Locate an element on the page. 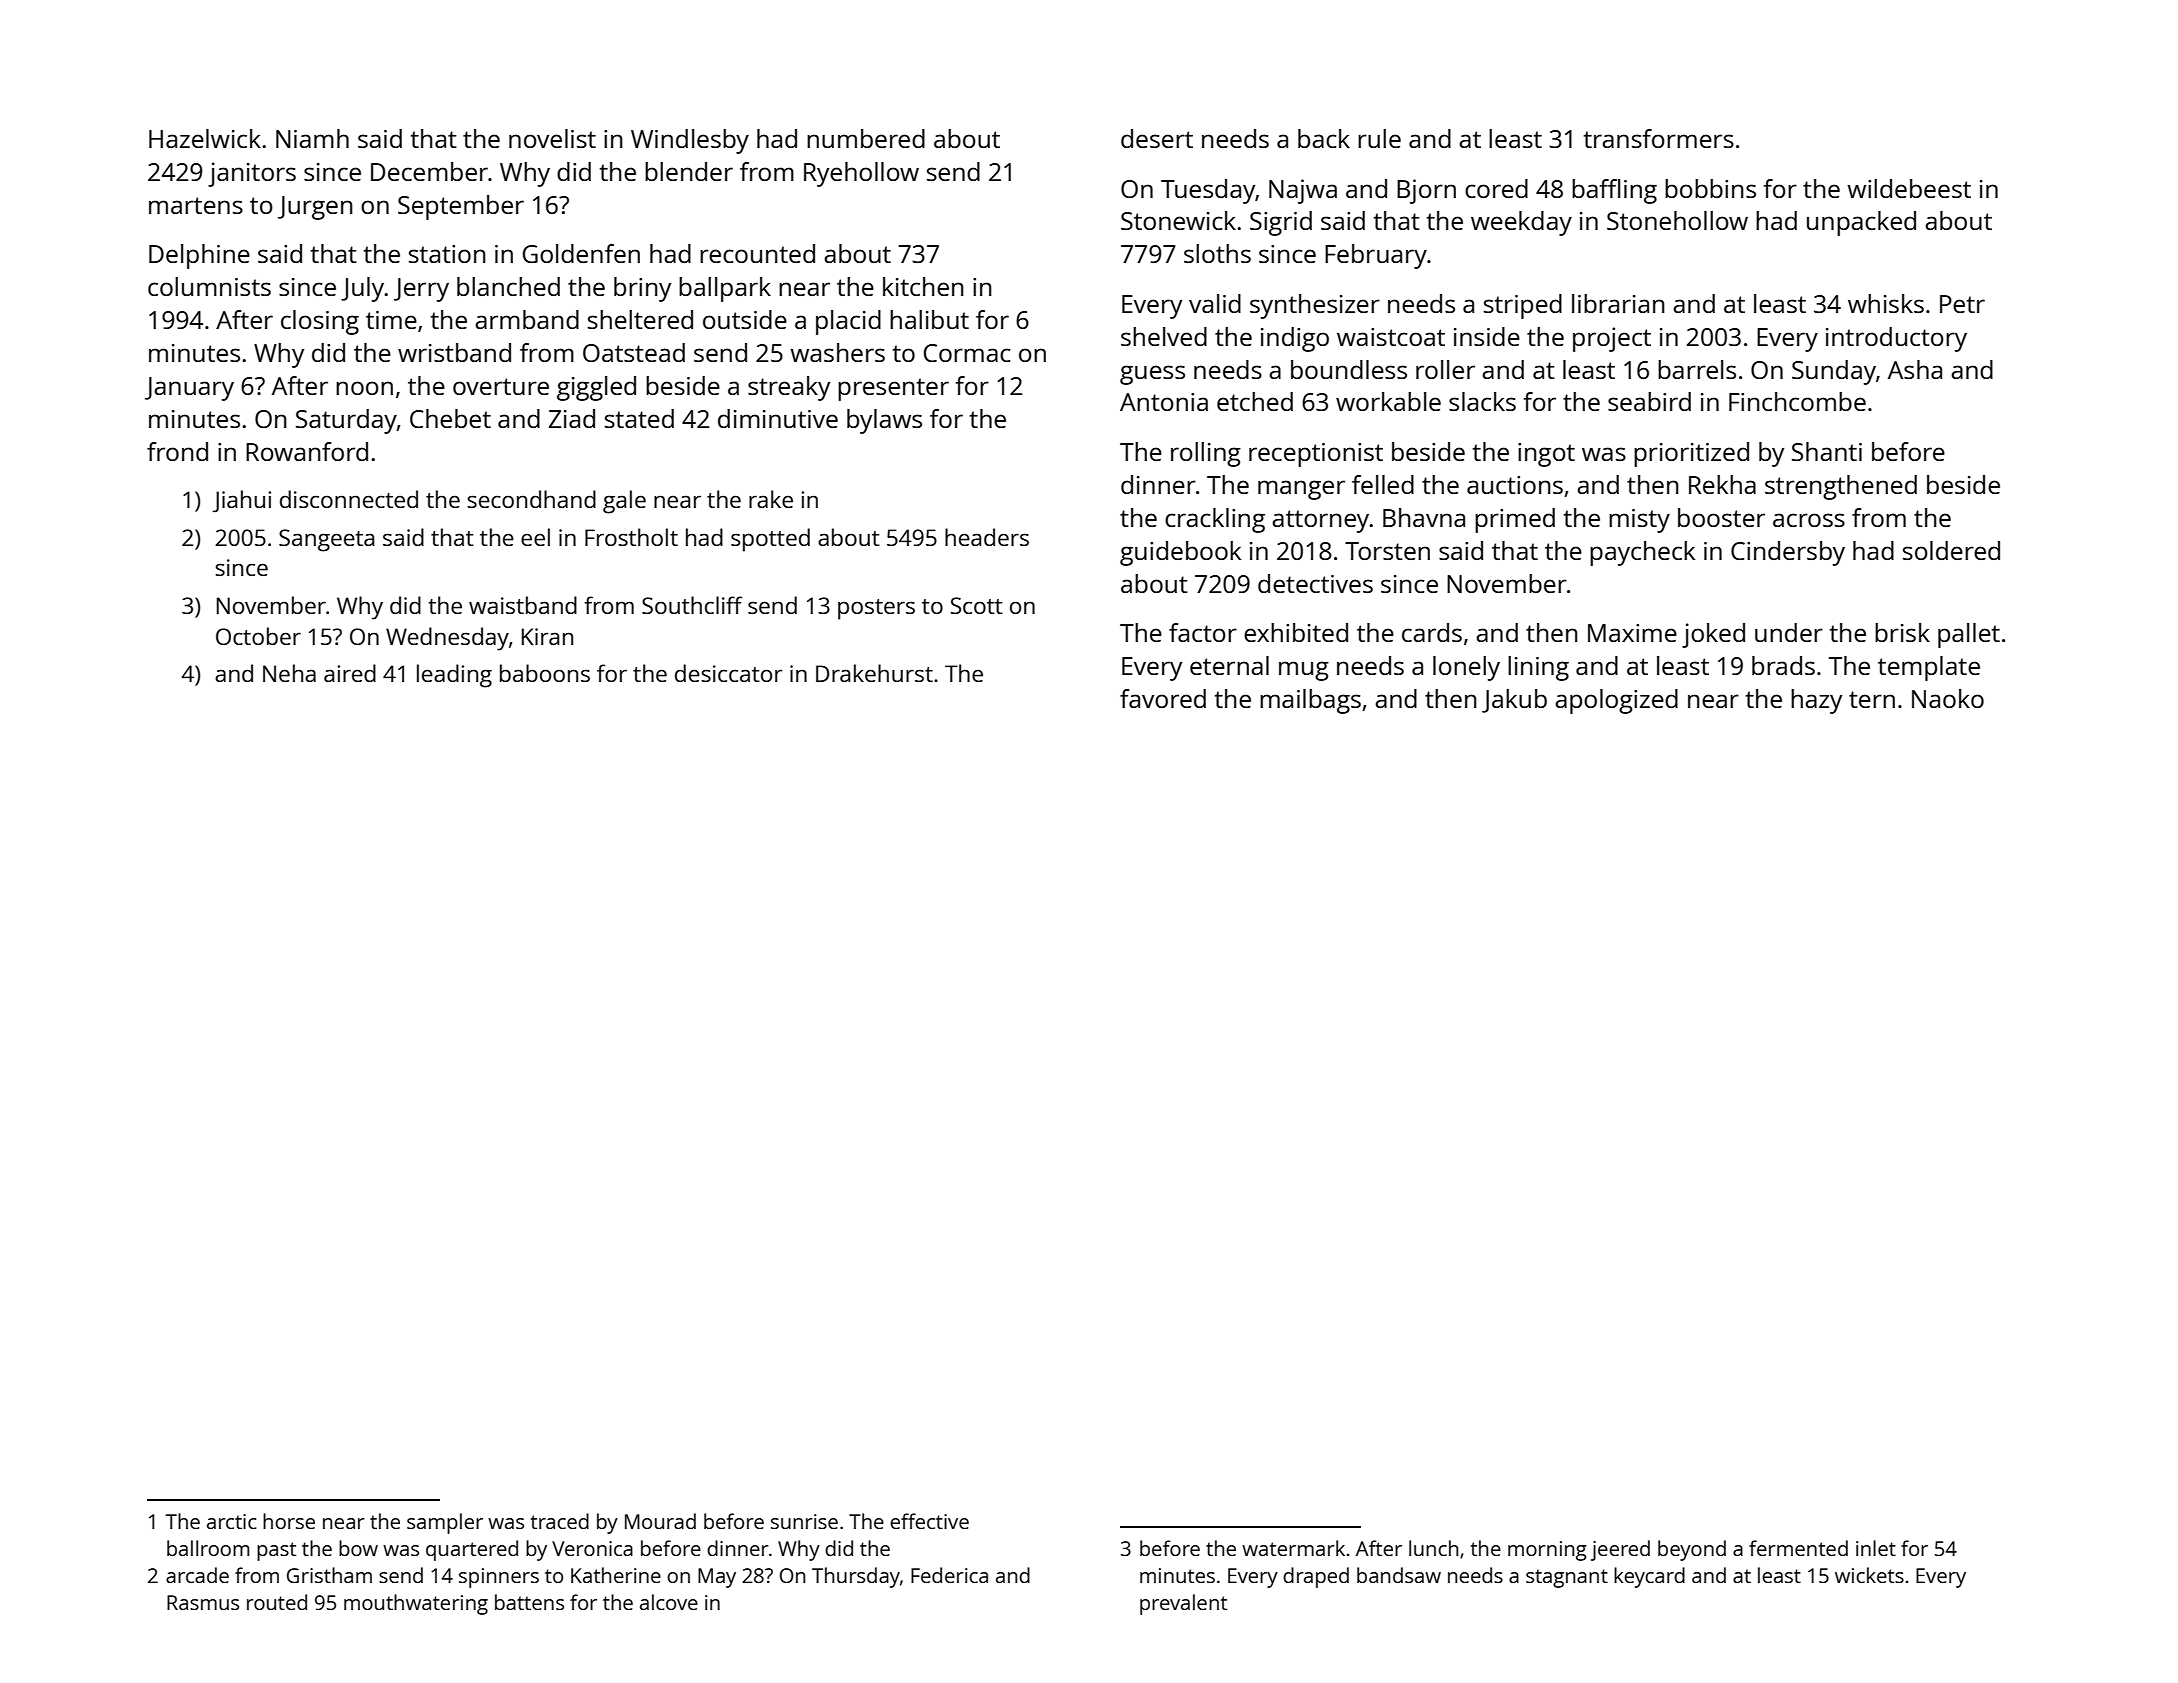 The width and height of the page is (2178, 1683). weekday is located at coordinates (1521, 223).
